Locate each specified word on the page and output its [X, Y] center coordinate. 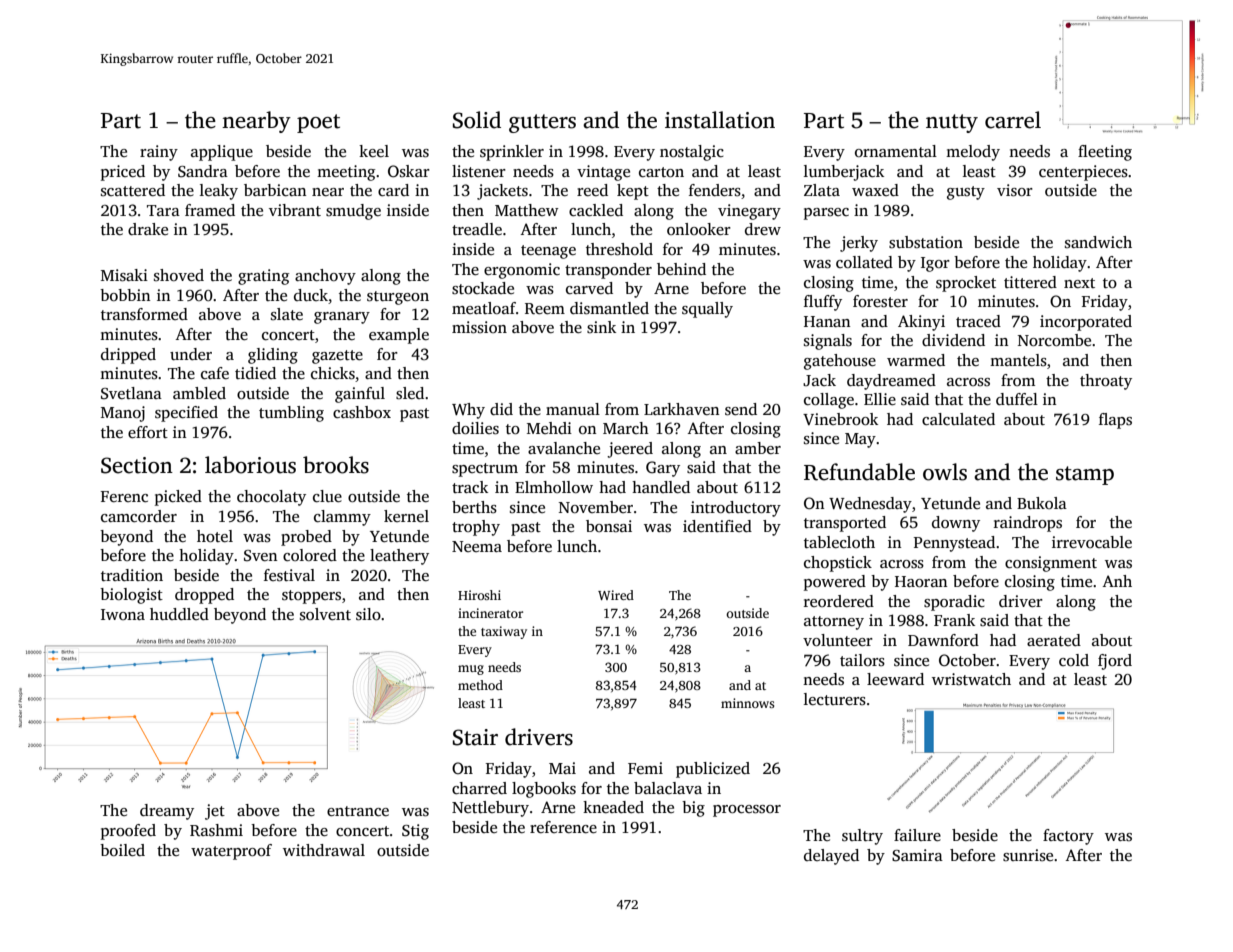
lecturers [835, 699]
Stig [415, 832]
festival [289, 575]
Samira [917, 855]
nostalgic [692, 153]
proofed [128, 832]
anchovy [325, 277]
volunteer [838, 640]
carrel [1013, 120]
